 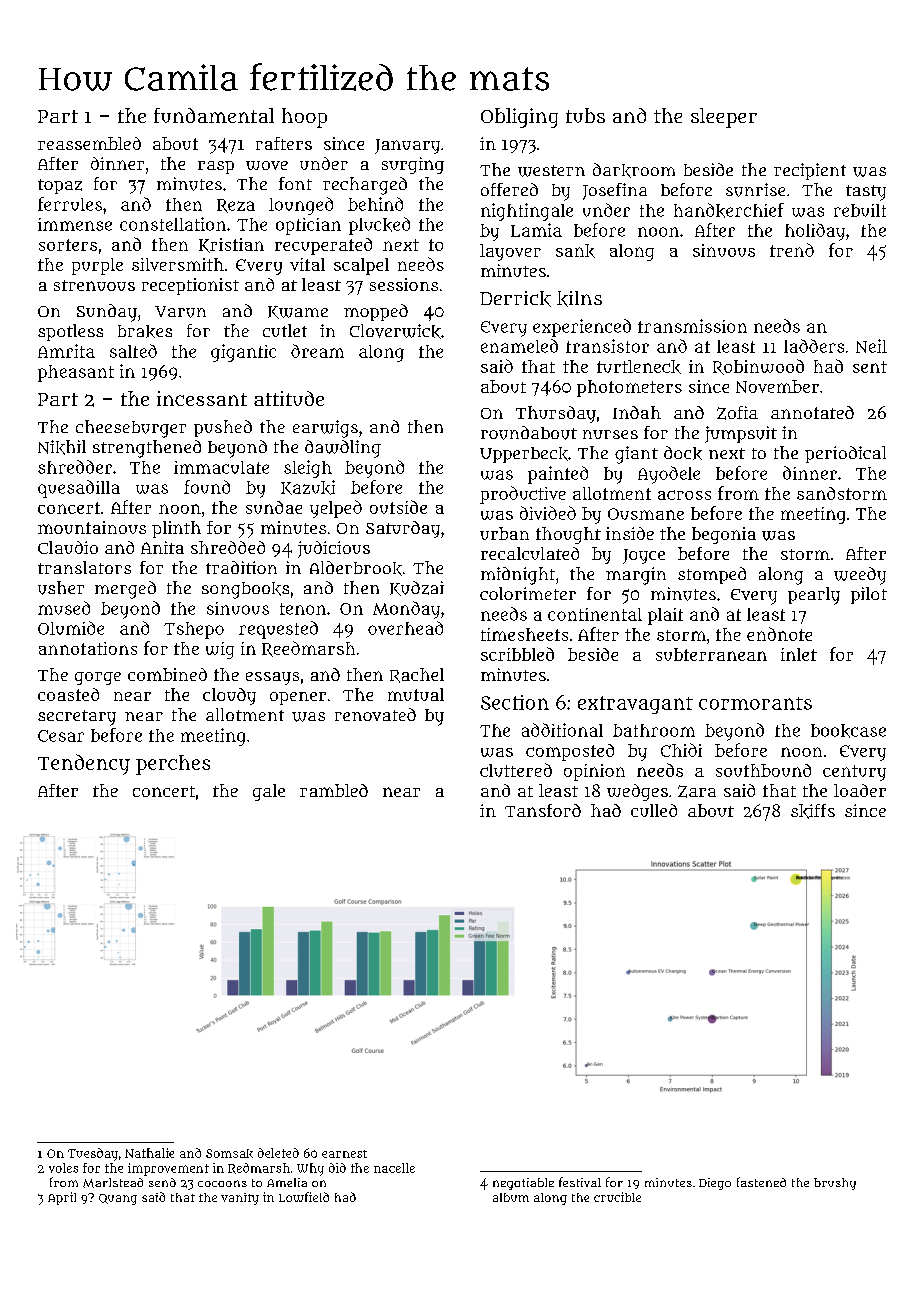 What do you see at coordinates (580, 1182) in the document?
I see `festival` at bounding box center [580, 1182].
